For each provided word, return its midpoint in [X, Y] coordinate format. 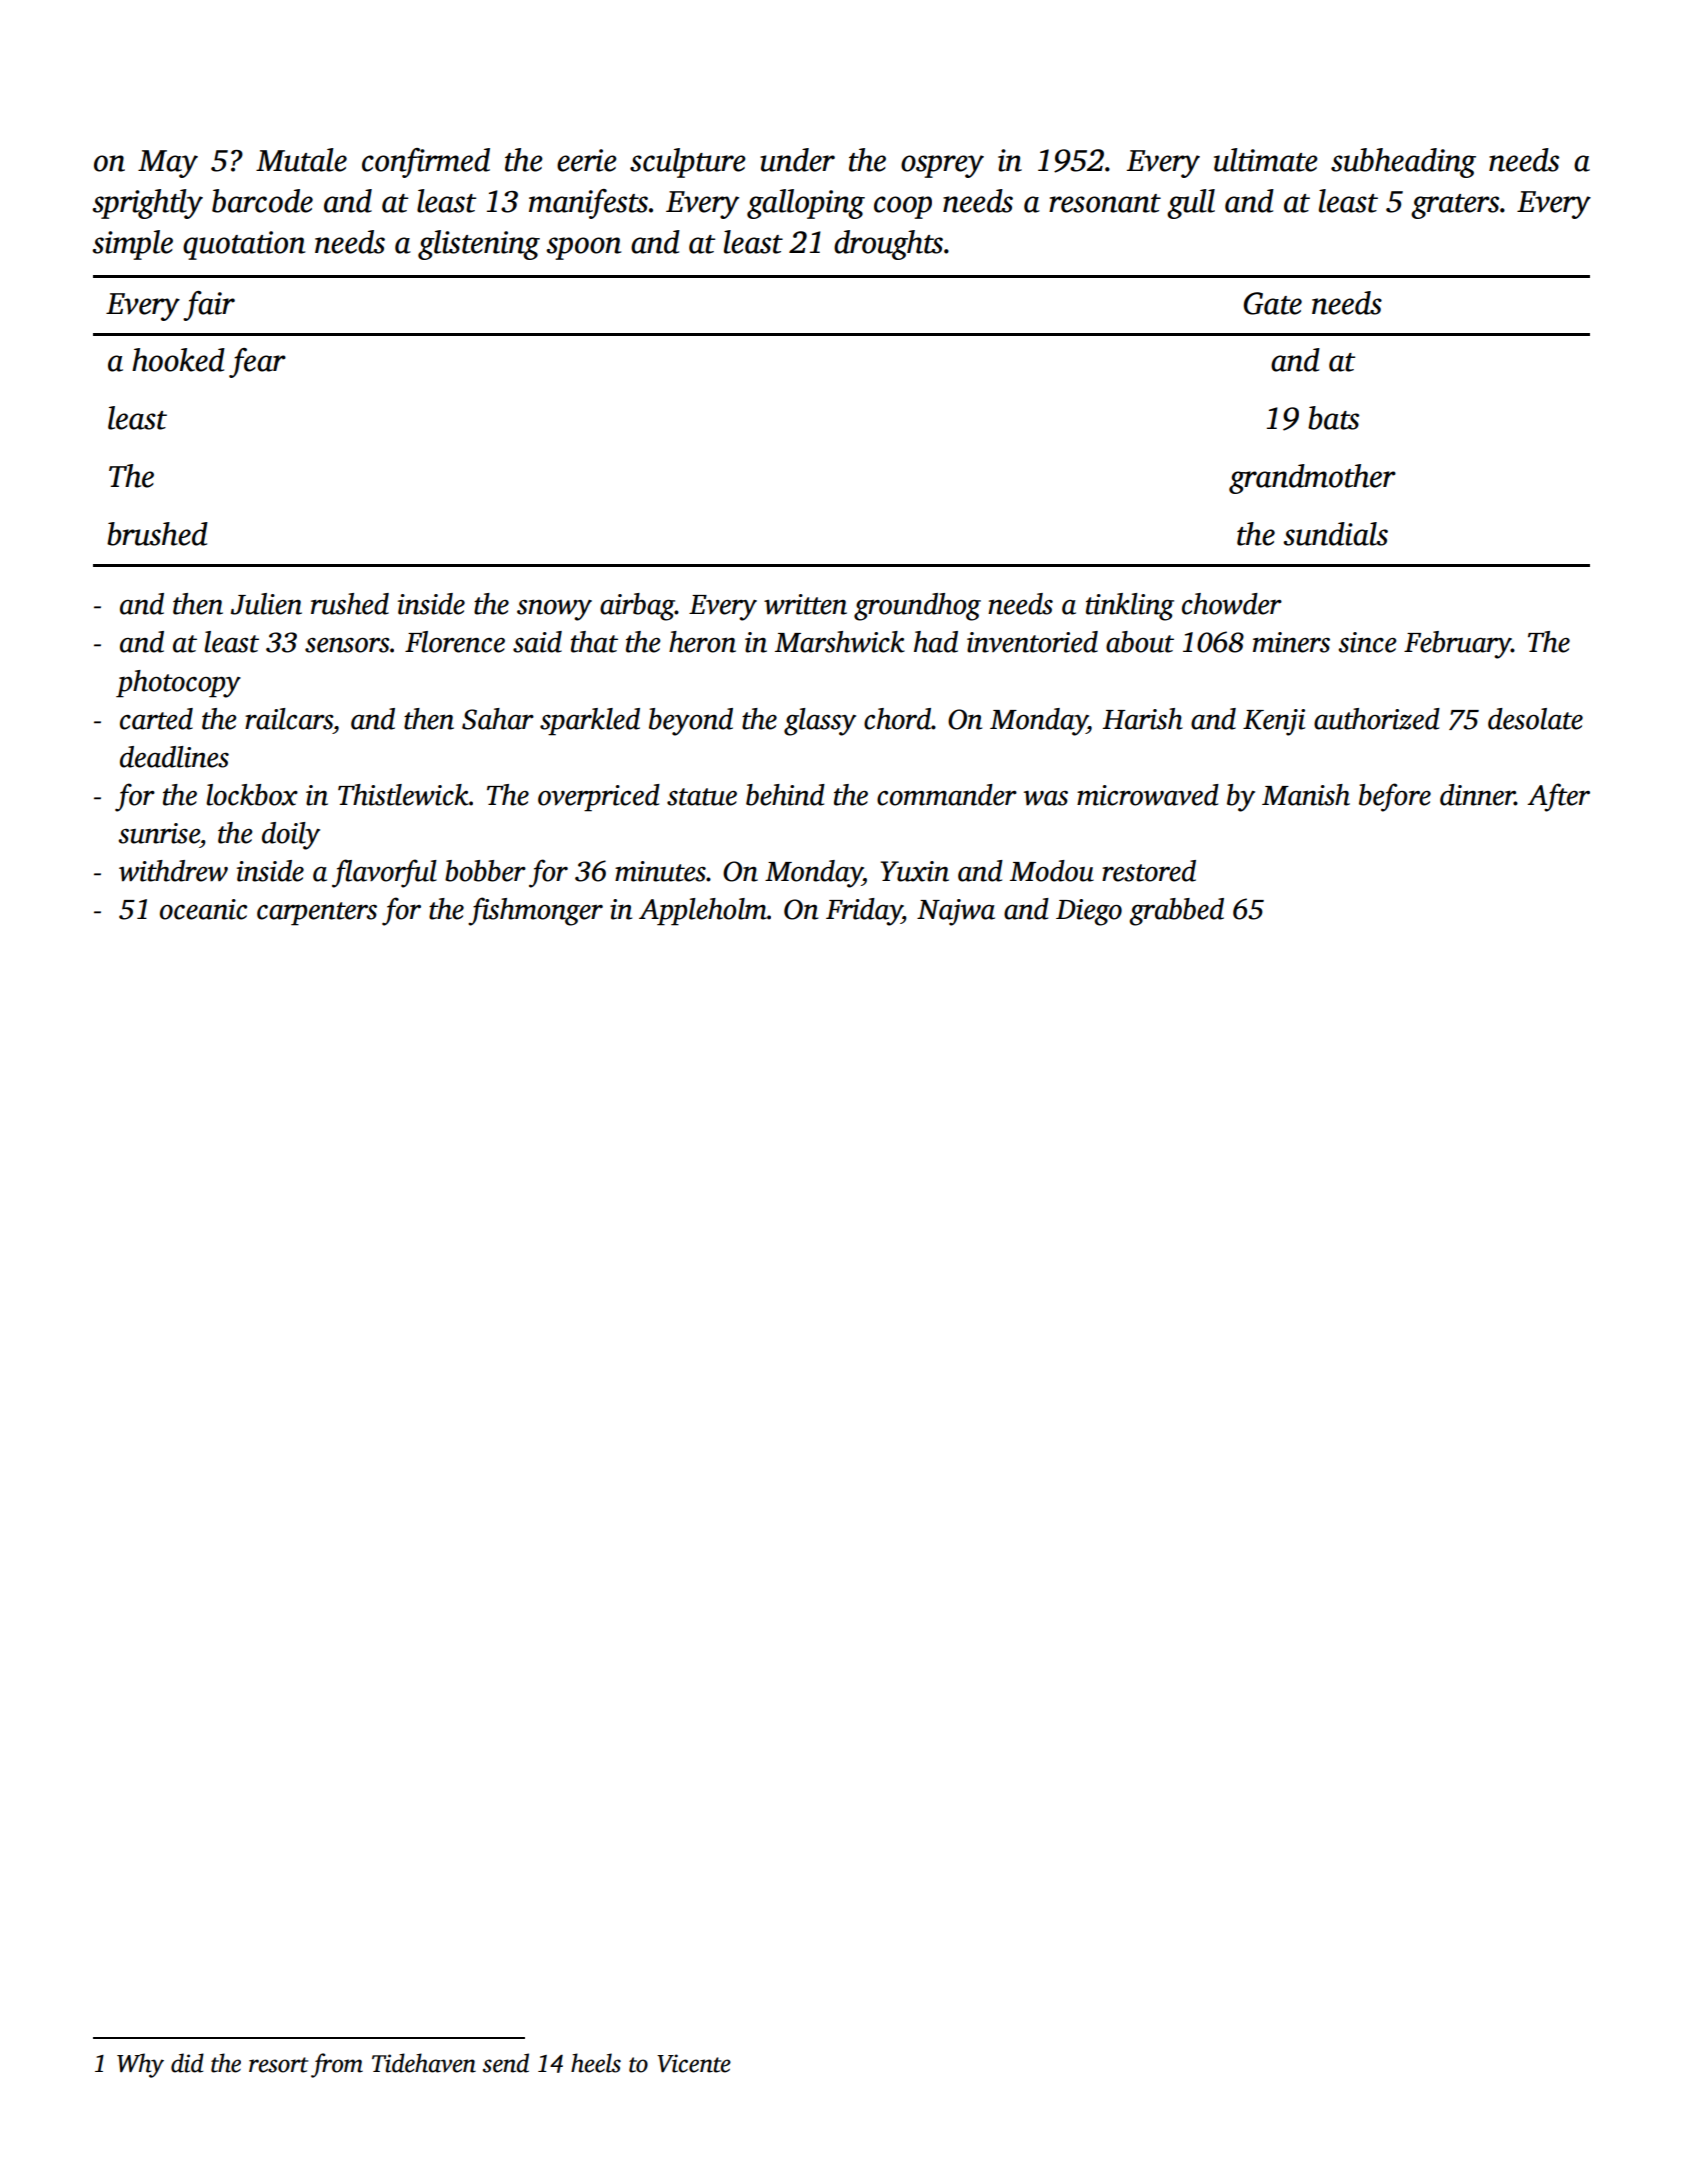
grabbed [1176, 912]
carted [156, 719]
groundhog [917, 607]
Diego [1089, 912]
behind [785, 795]
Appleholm [703, 912]
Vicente [694, 2063]
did [187, 2063]
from [337, 2065]
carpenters [317, 914]
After [1558, 797]
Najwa [956, 912]
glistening [479, 245]
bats [1333, 418]
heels [596, 2063]
